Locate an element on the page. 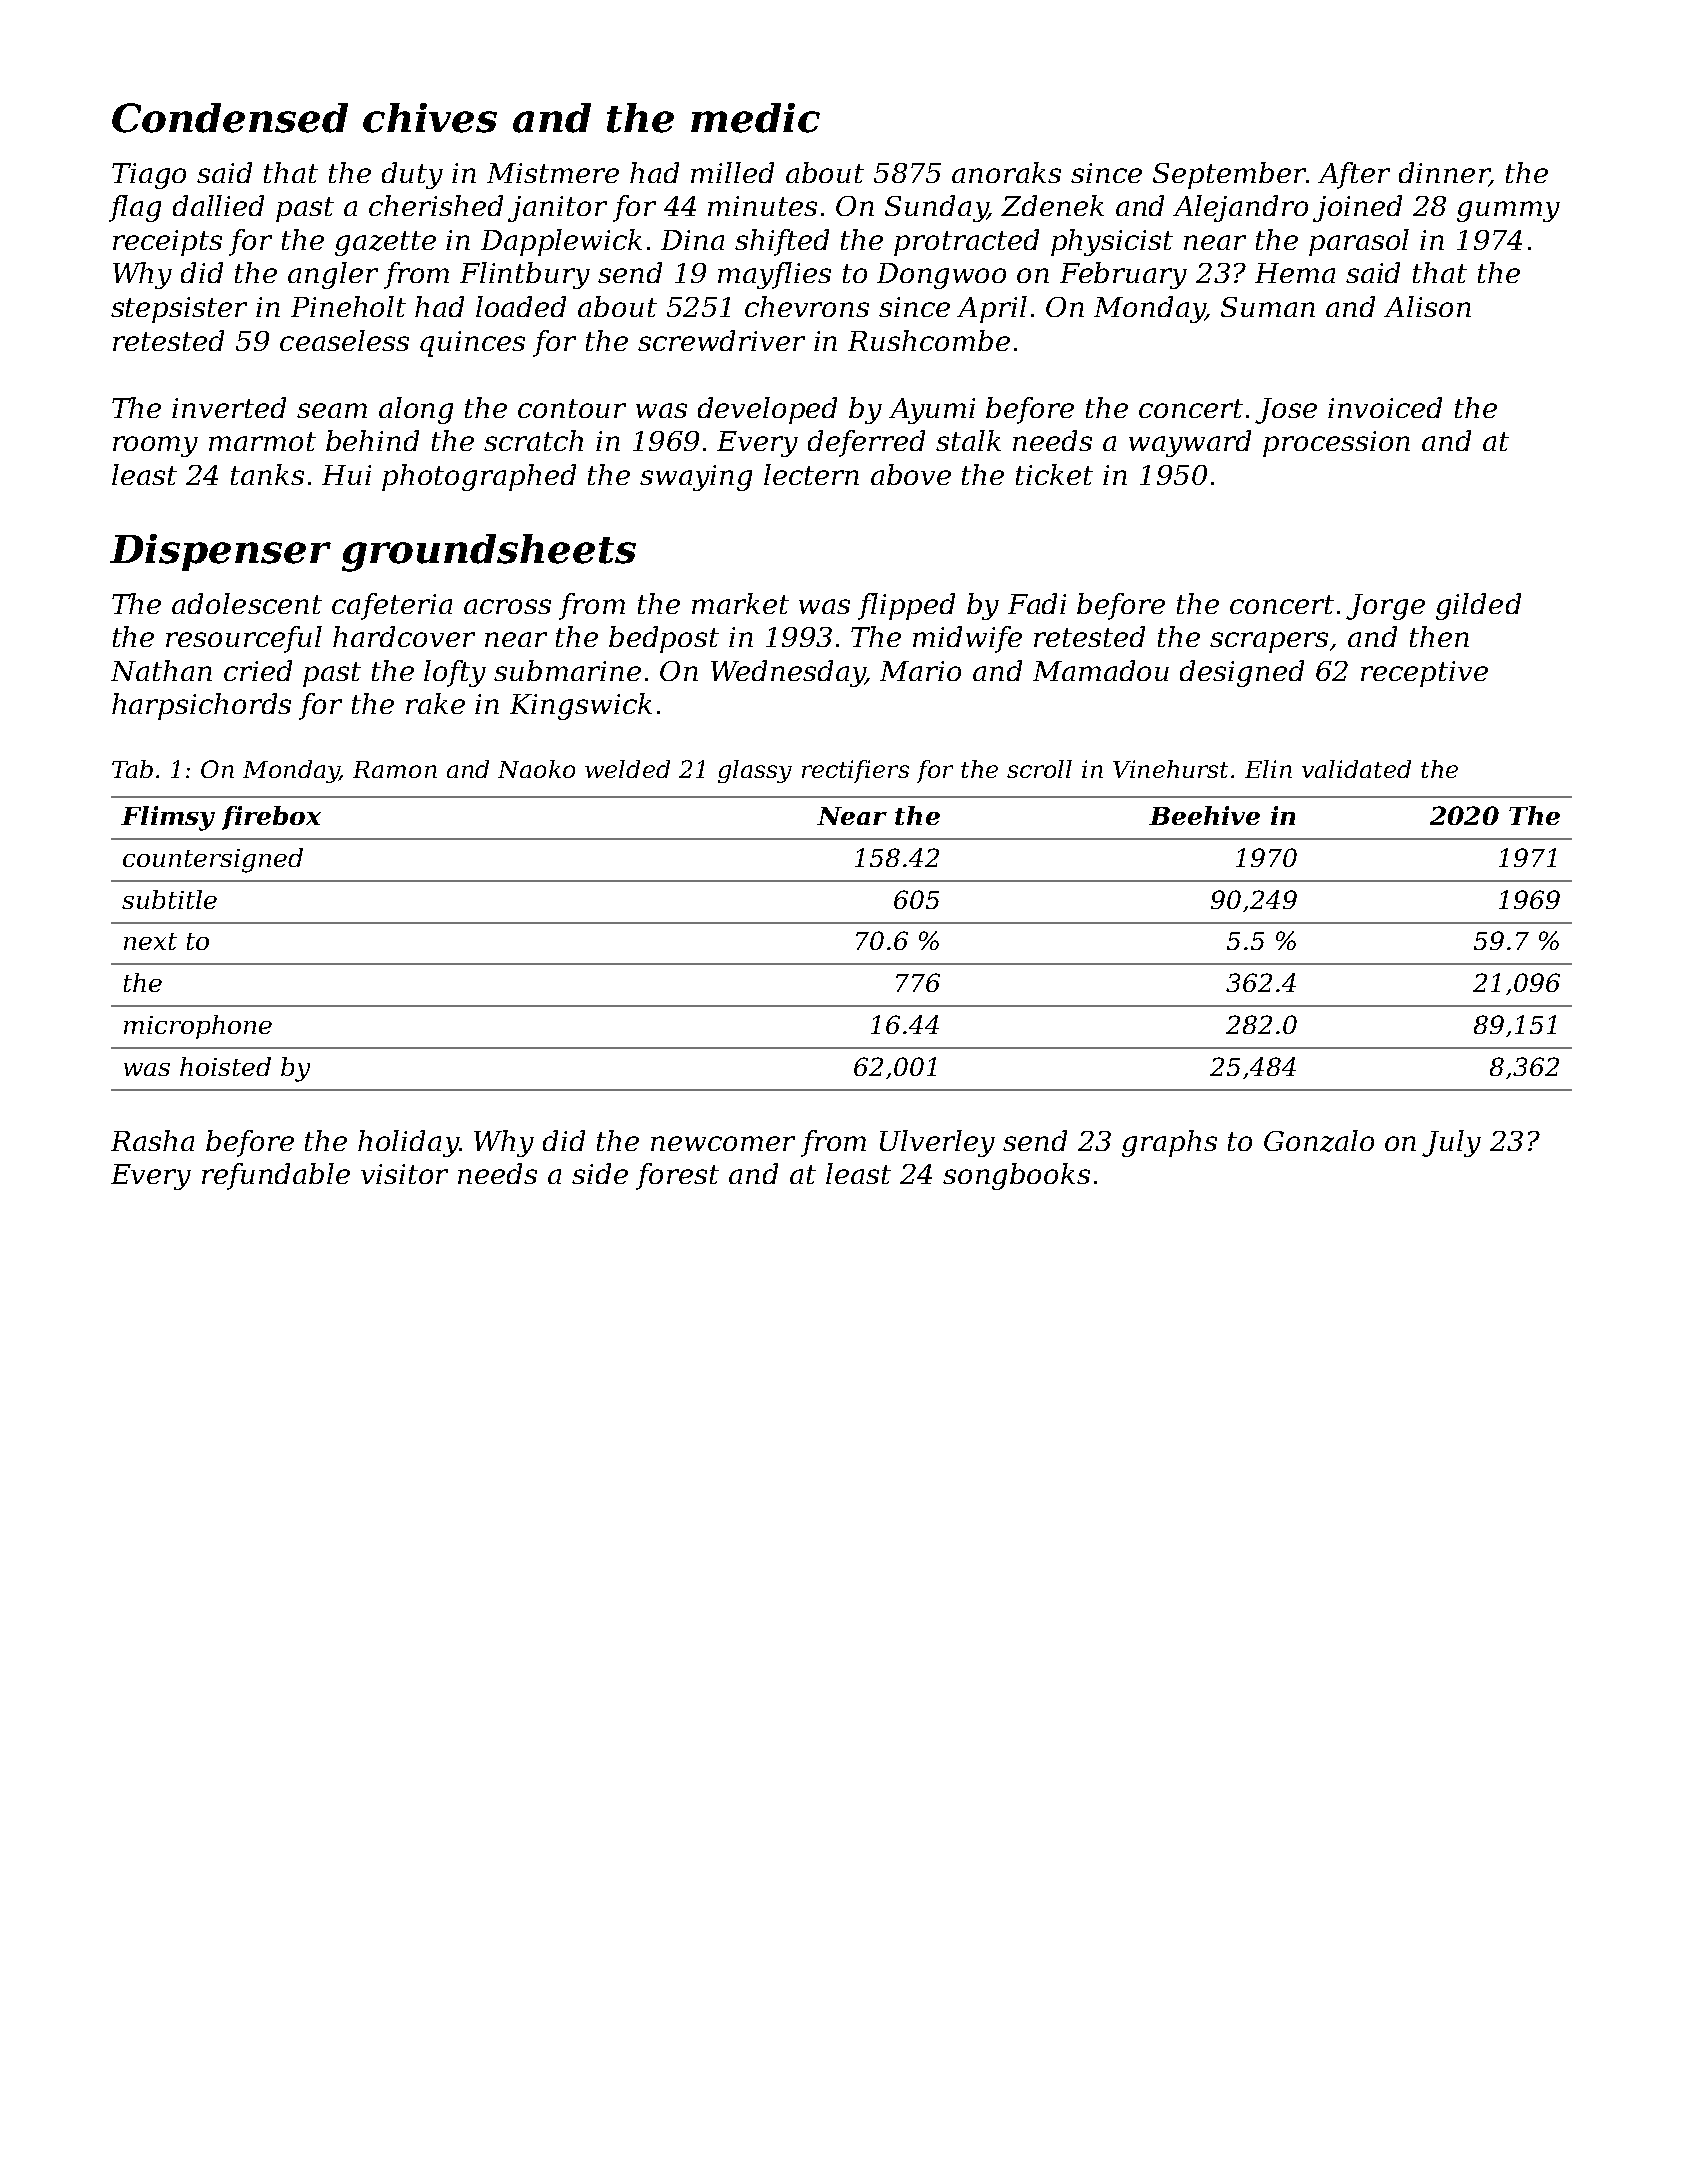  rectifiers is located at coordinates (855, 771).
